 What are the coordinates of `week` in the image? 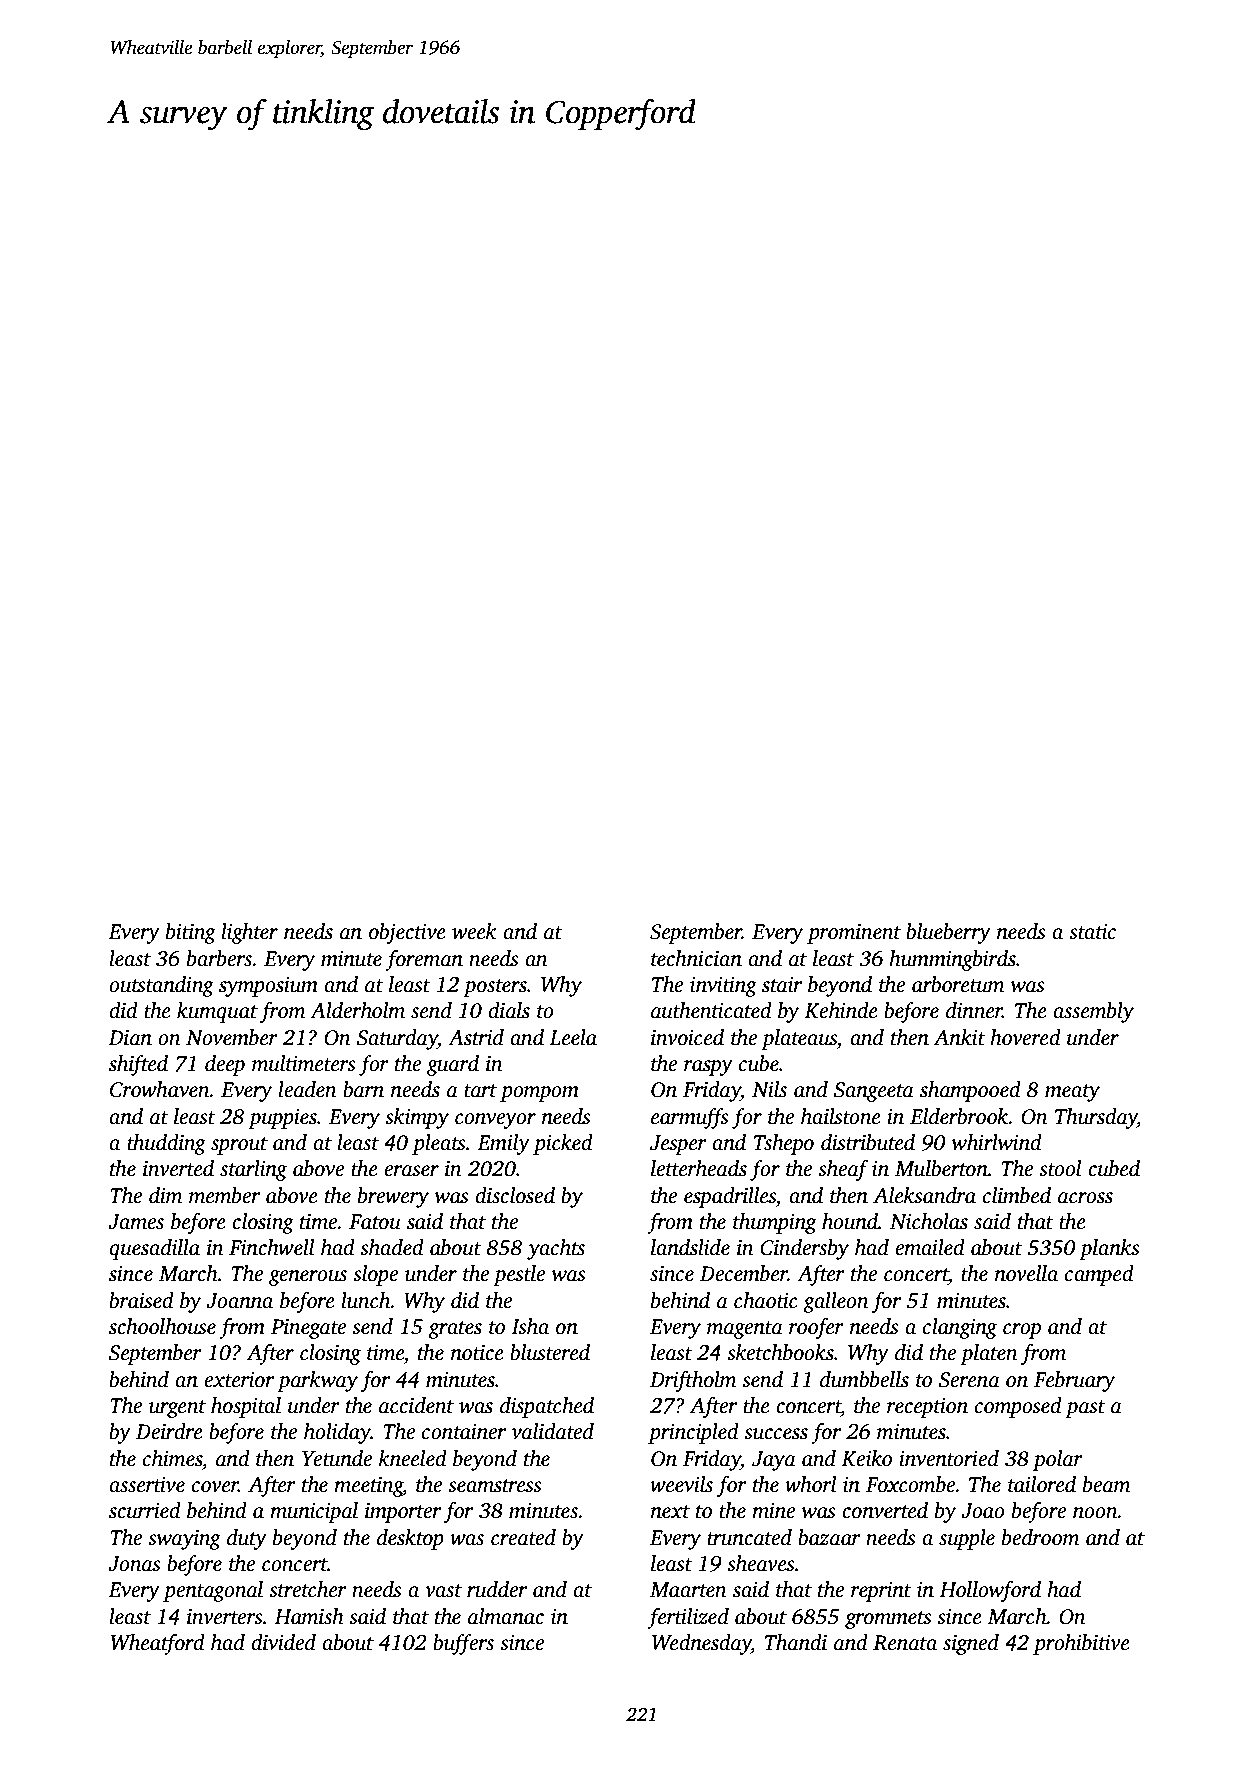 It's located at (474, 931).
